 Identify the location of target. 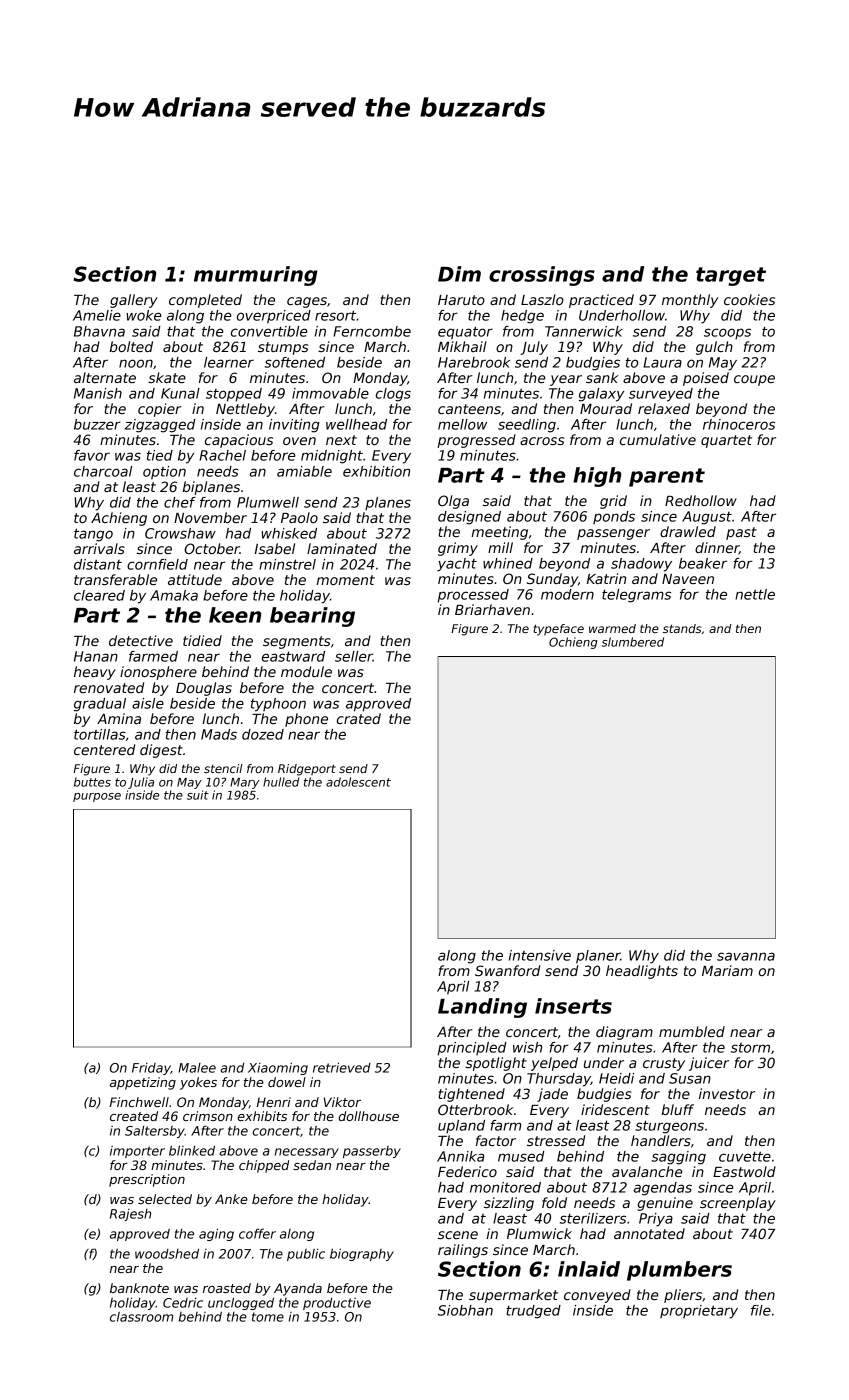
(731, 276).
